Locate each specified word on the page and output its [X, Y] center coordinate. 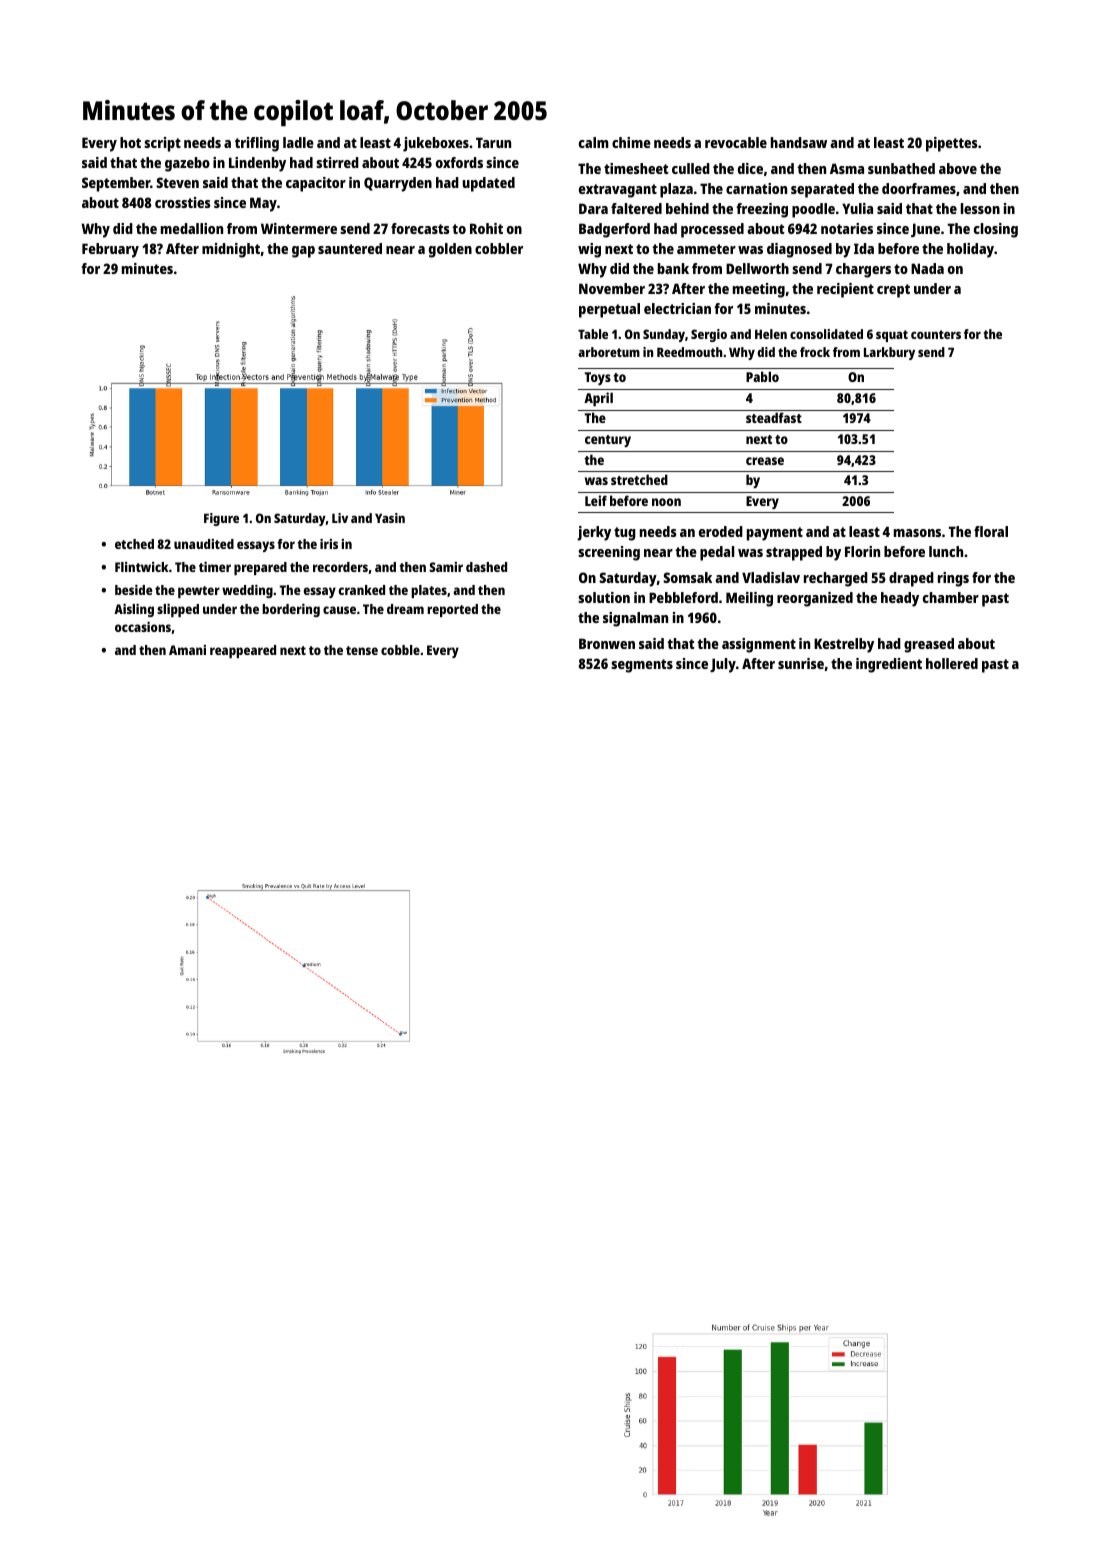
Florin [862, 551]
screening [609, 553]
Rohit [486, 228]
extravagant [618, 191]
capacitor [316, 184]
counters [936, 334]
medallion [192, 228]
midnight [231, 250]
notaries [847, 228]
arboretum [609, 352]
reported [452, 610]
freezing [762, 210]
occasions [143, 627]
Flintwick [141, 567]
